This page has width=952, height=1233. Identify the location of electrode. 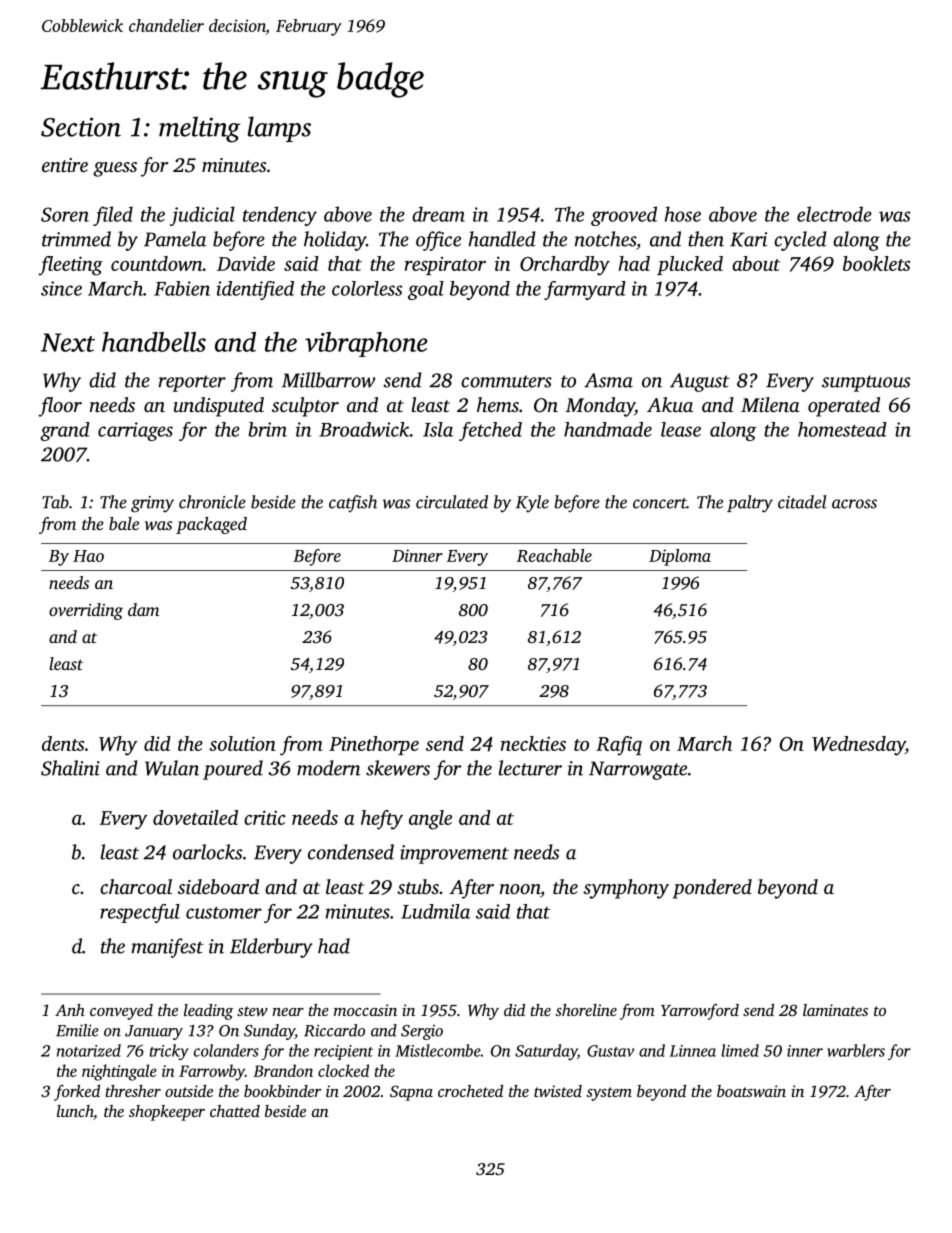
(834, 214).
